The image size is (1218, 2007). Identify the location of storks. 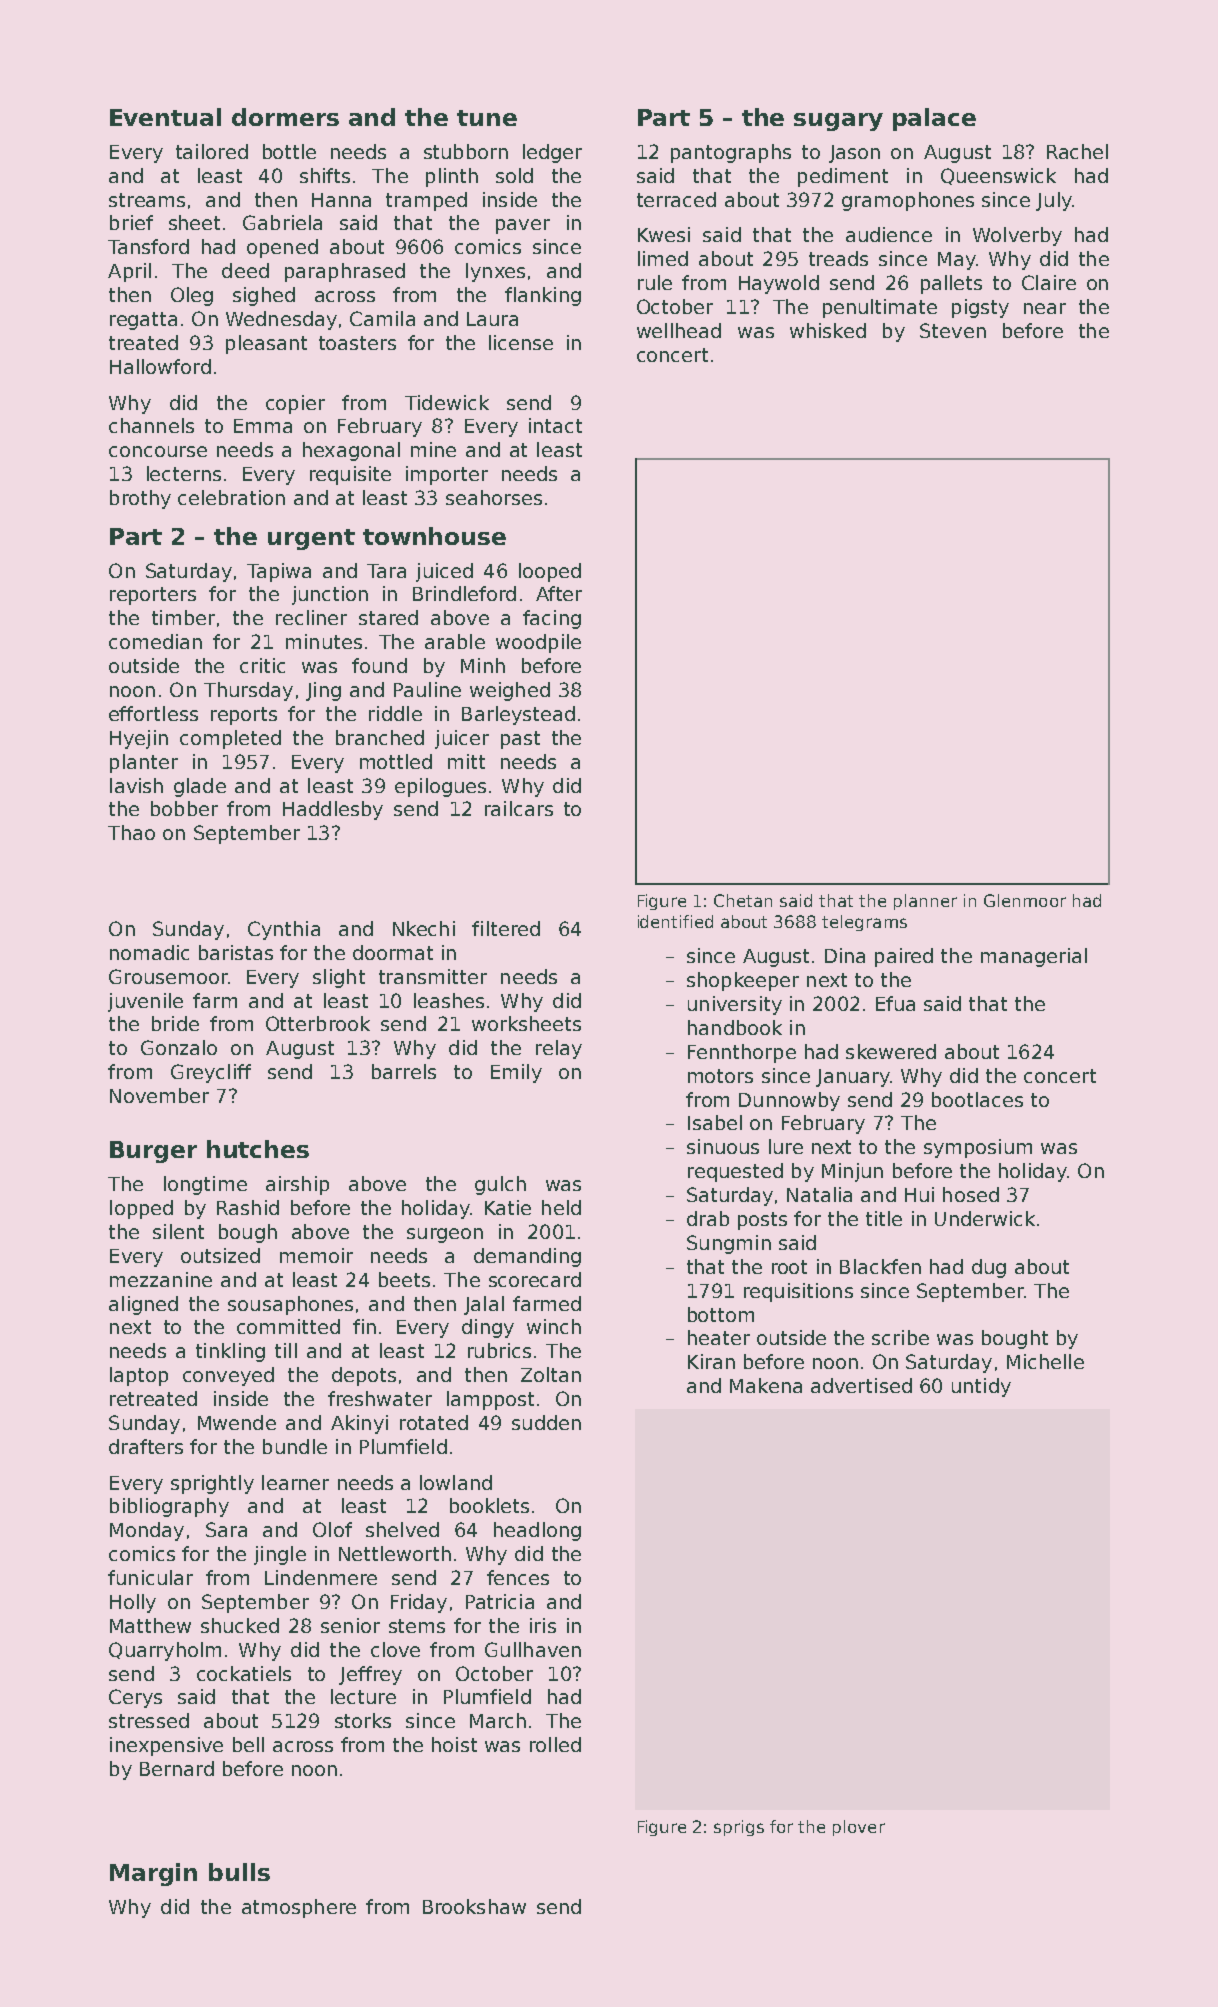
(363, 1720).
